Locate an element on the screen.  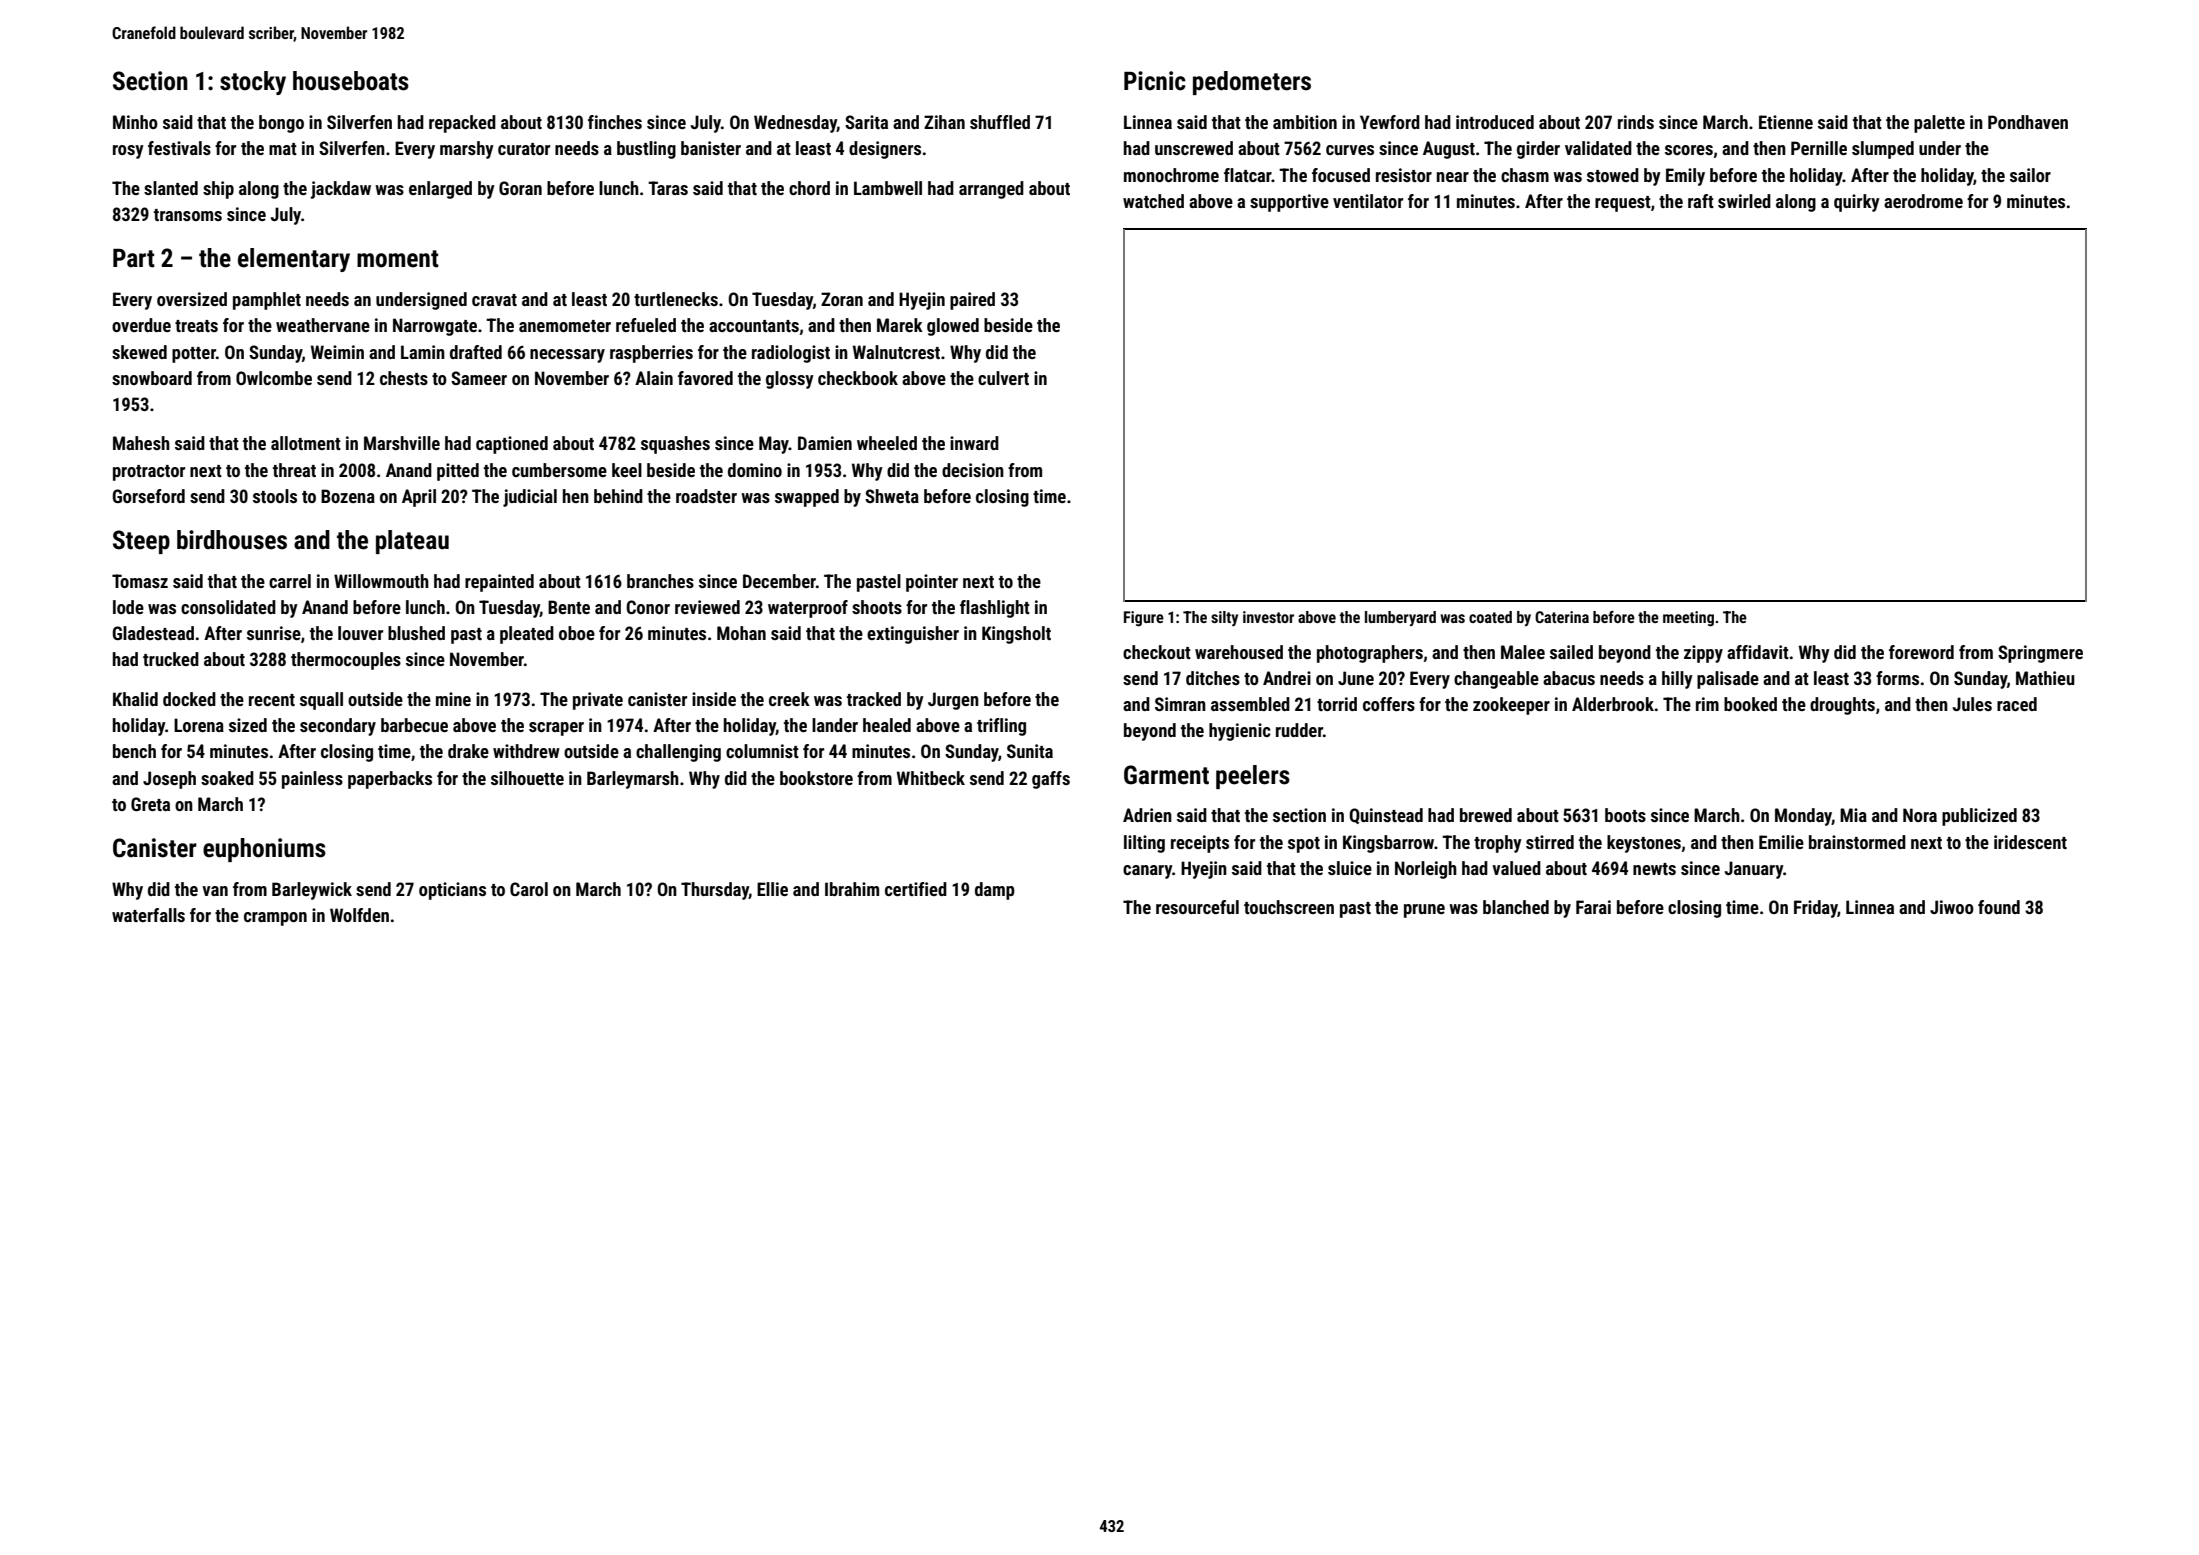
trifling is located at coordinates (1001, 727).
